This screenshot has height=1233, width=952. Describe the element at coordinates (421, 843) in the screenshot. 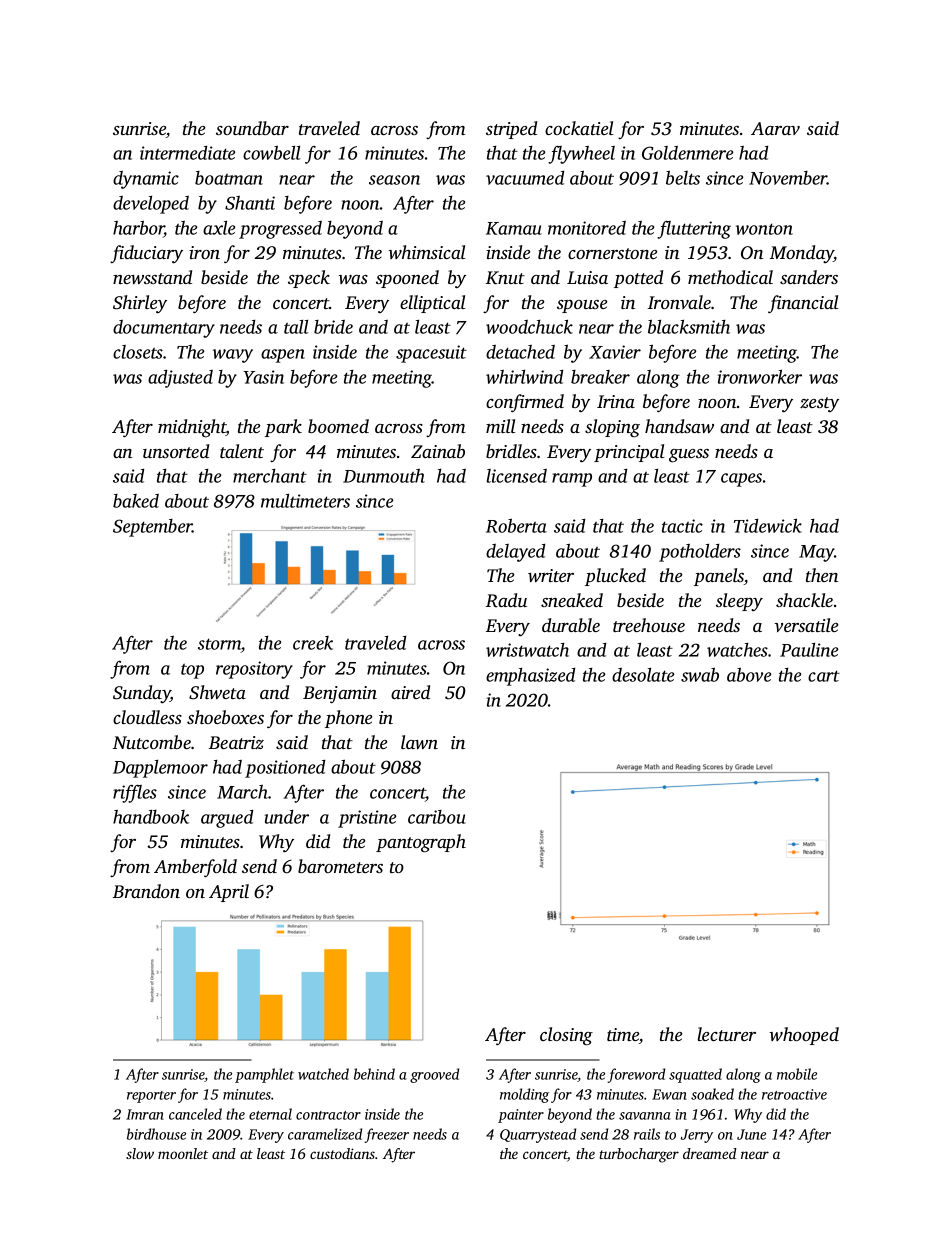

I see `pantograph` at that location.
